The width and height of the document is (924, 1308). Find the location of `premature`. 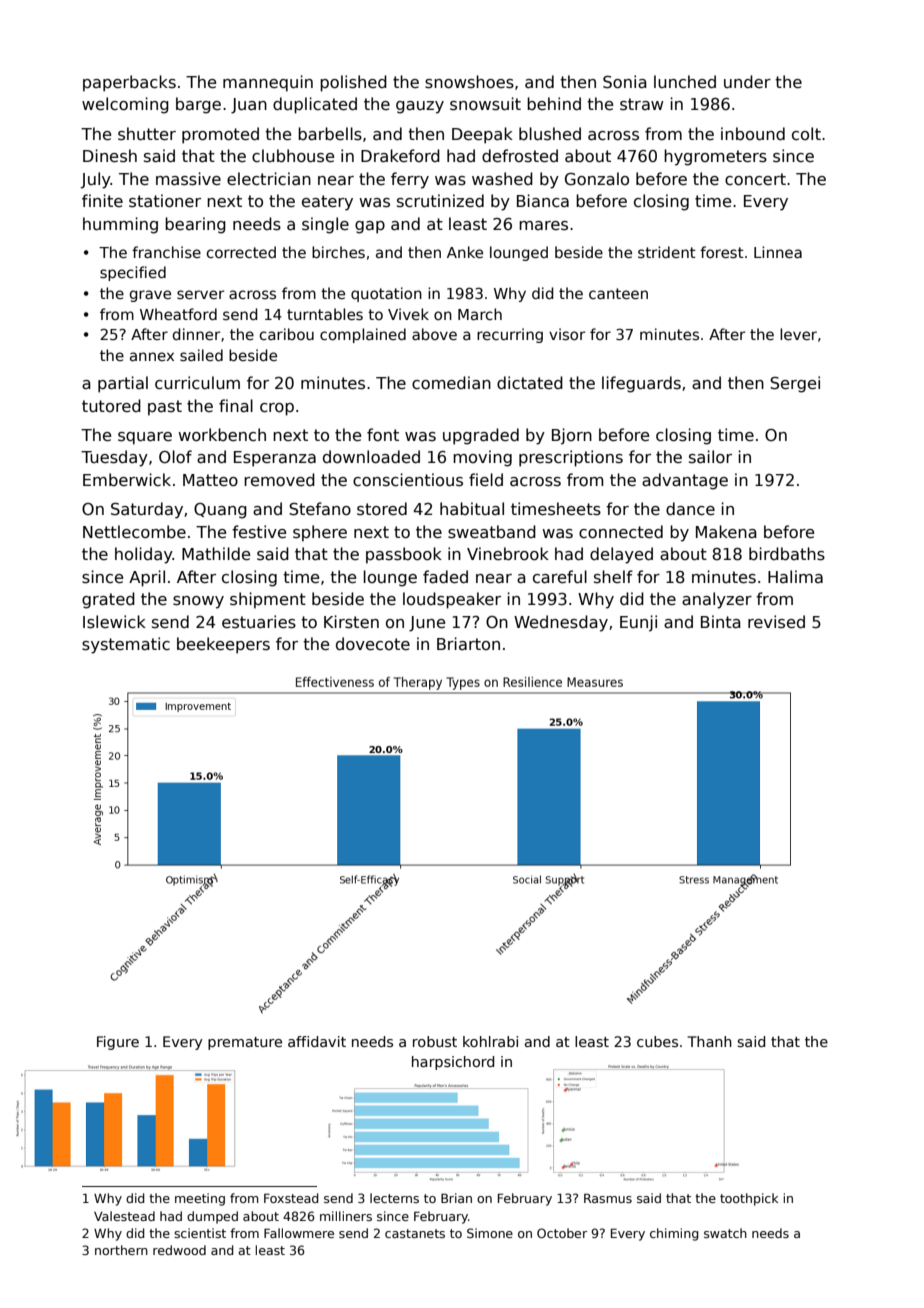

premature is located at coordinates (245, 1043).
